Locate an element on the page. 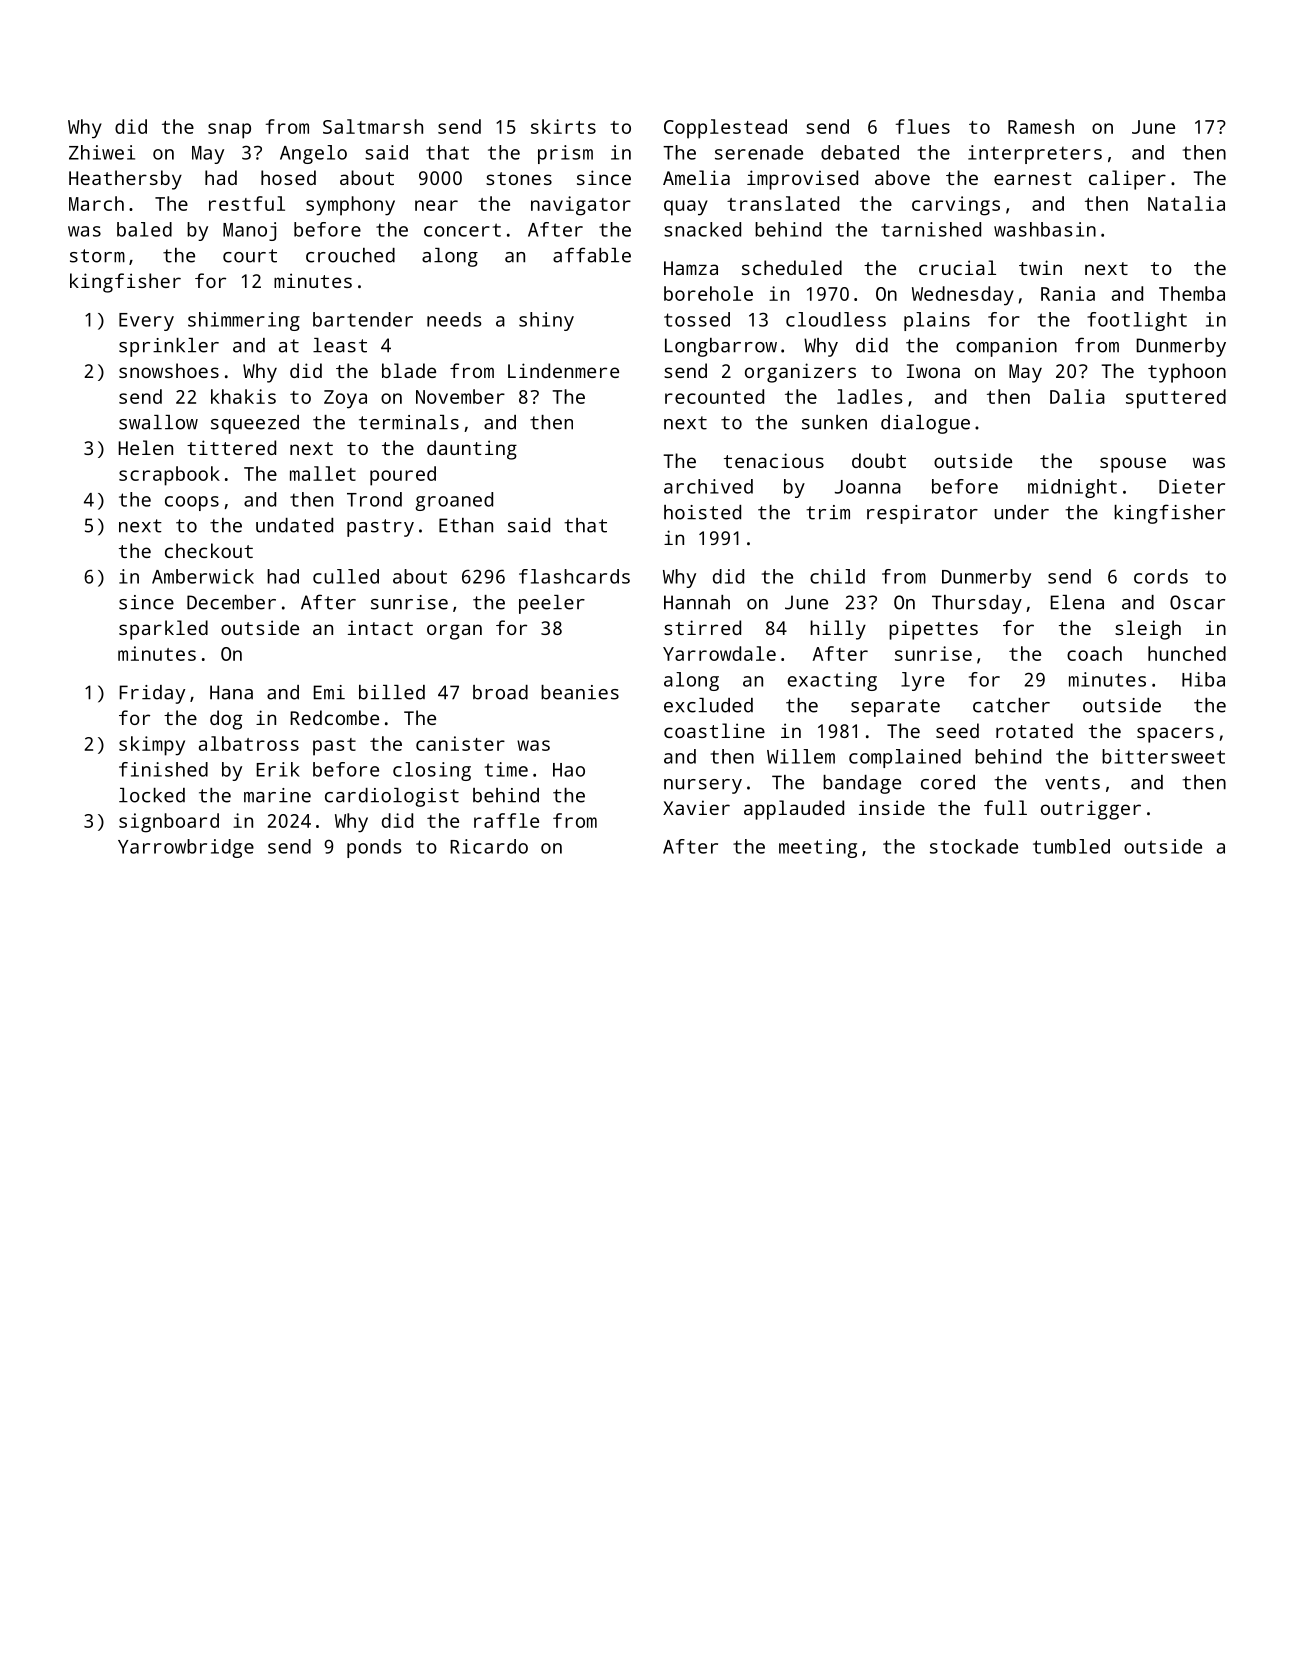 This page has height=1676, width=1295. bittersweet is located at coordinates (1163, 756).
